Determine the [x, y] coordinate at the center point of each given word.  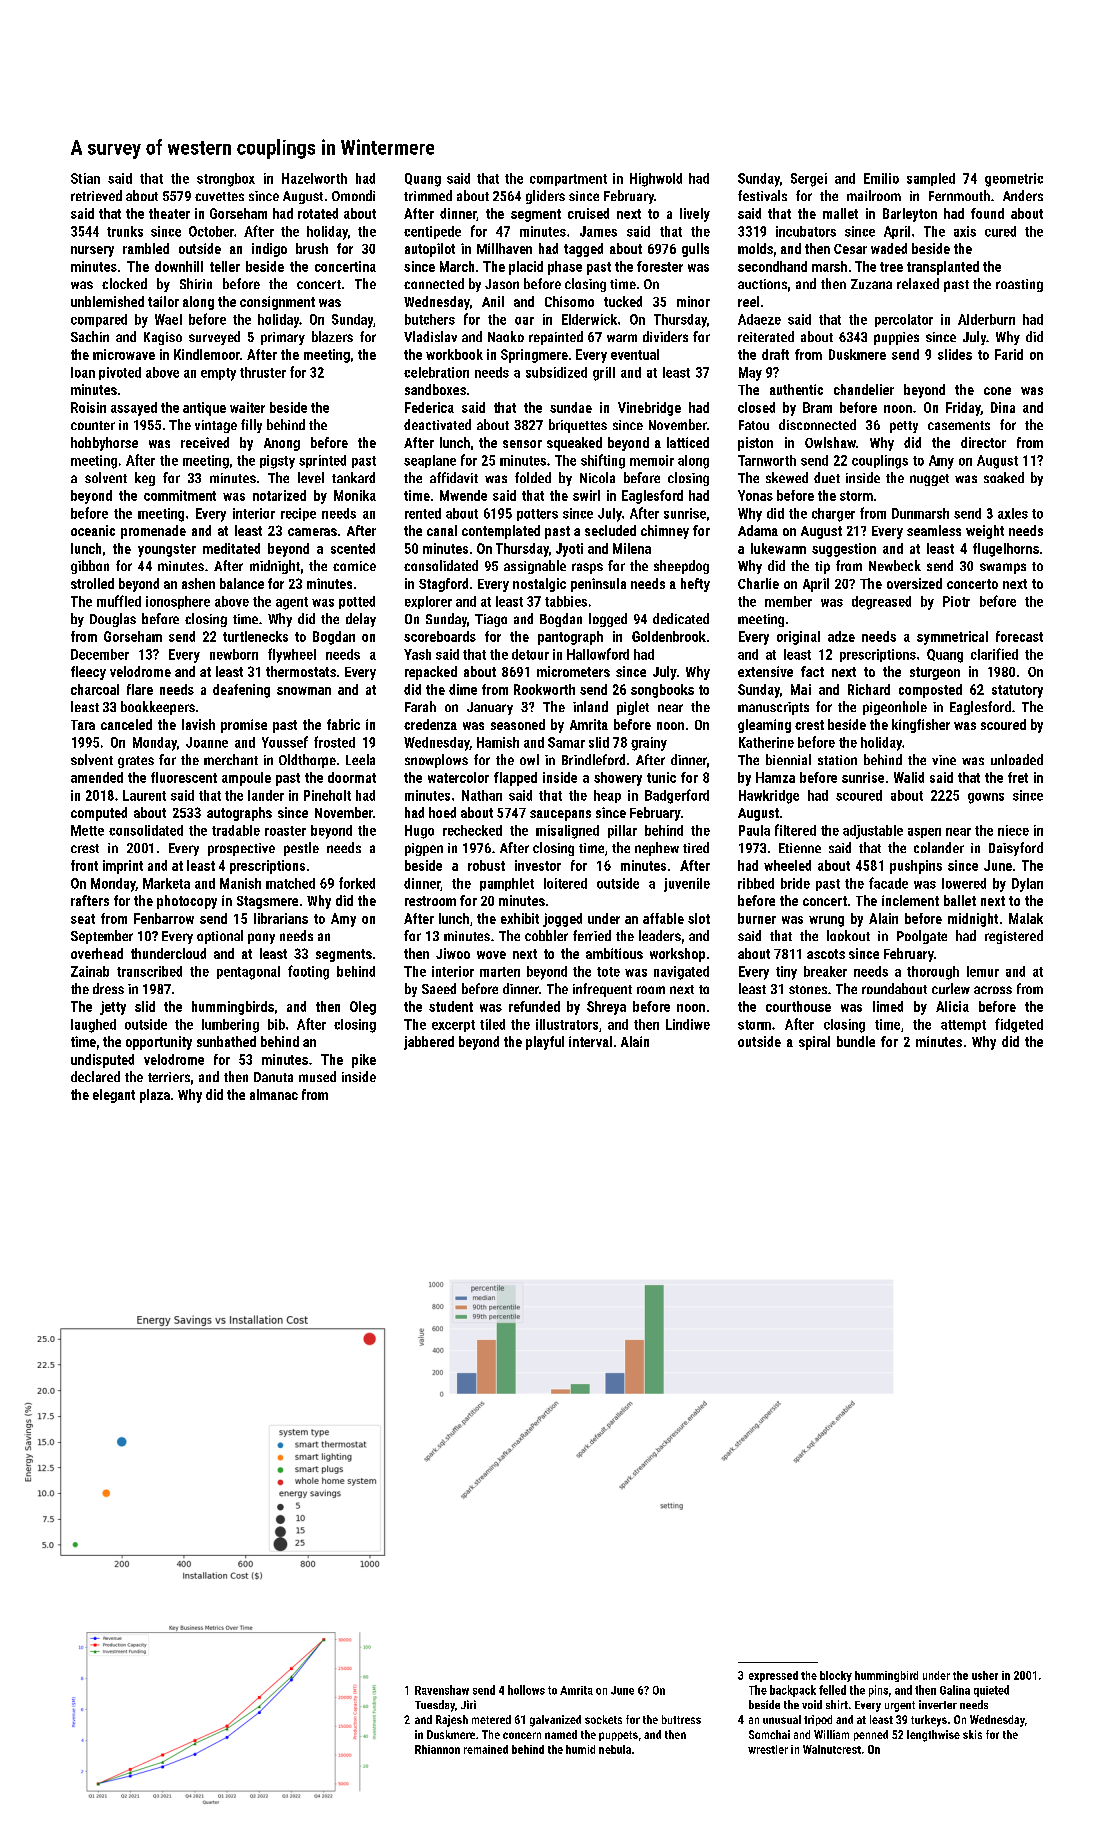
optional [220, 937]
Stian [85, 178]
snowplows [436, 761]
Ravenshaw [442, 1690]
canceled [126, 724]
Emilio [881, 178]
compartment [568, 180]
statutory [1017, 691]
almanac [274, 1094]
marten [500, 972]
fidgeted [1019, 1025]
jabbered [429, 1043]
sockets [603, 1719]
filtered [795, 830]
